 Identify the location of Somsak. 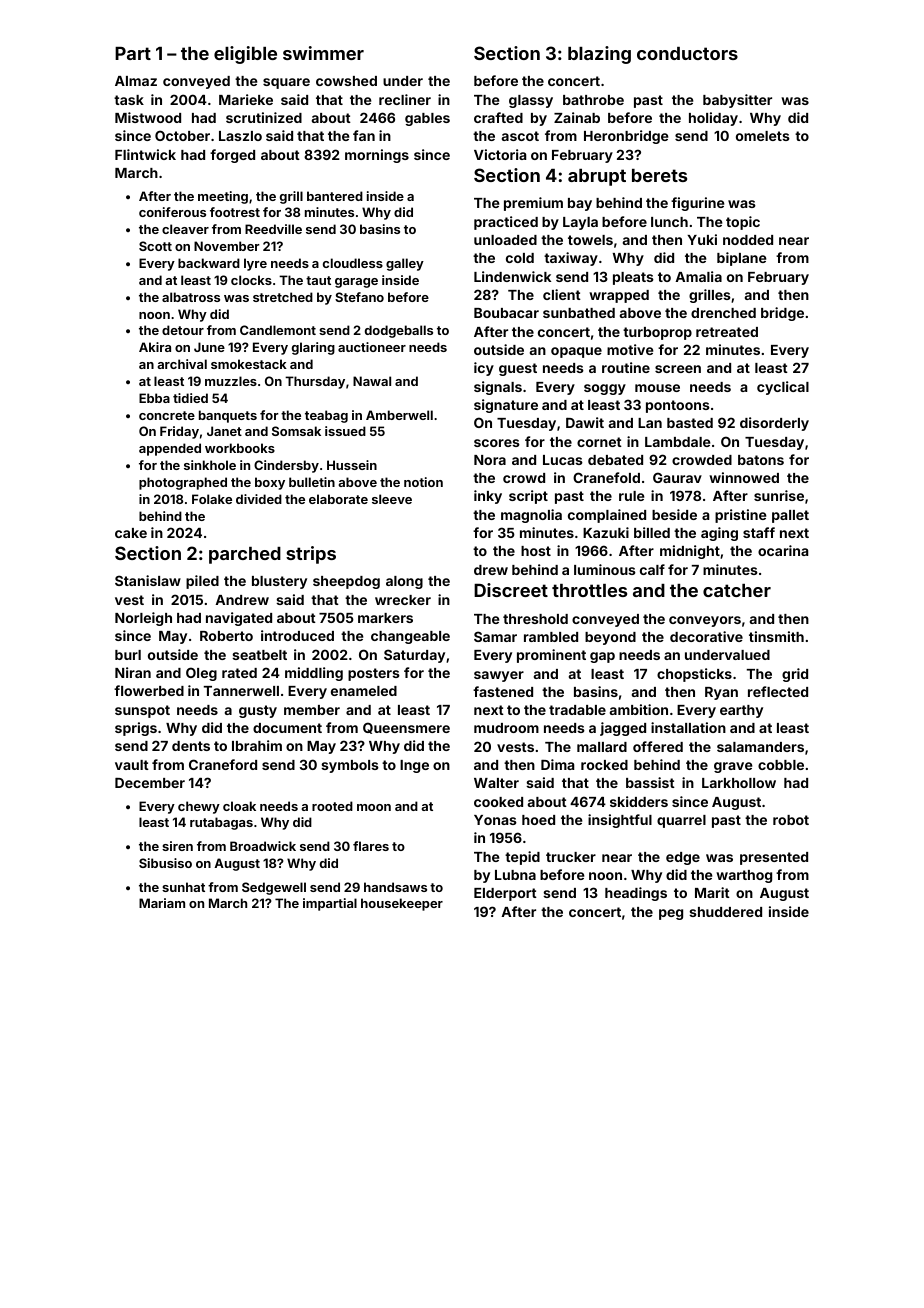
(296, 431).
